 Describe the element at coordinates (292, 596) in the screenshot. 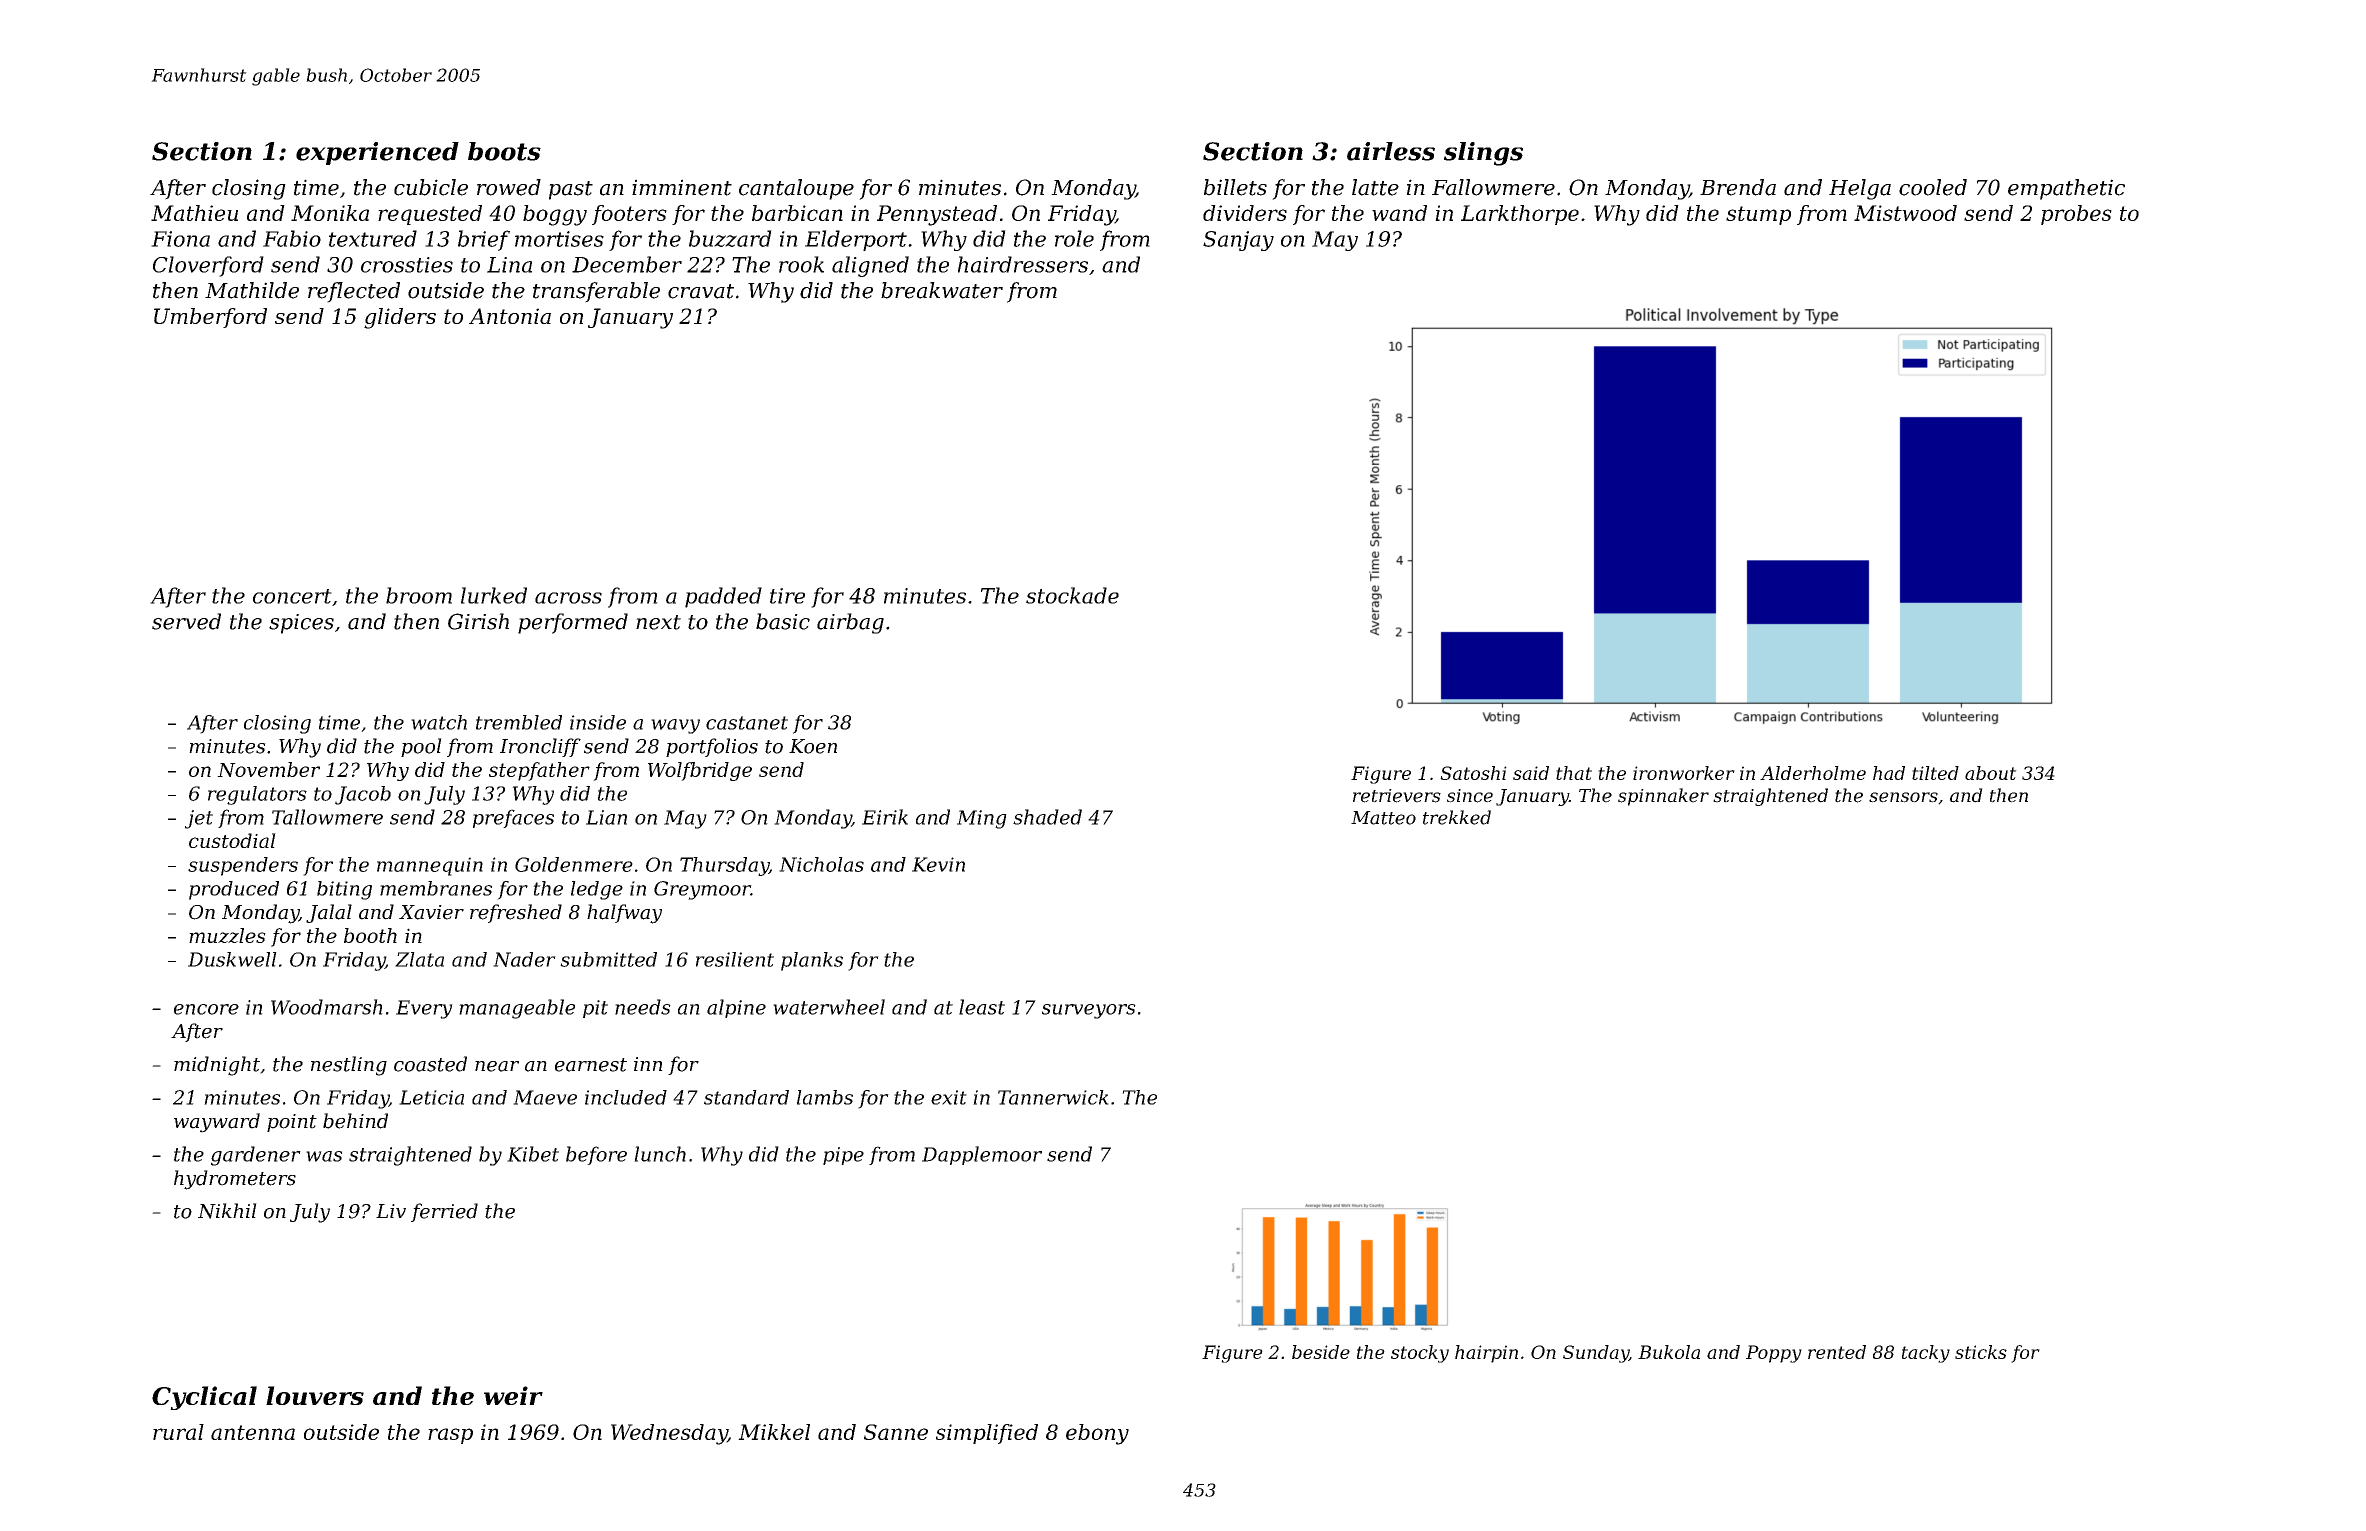

I see `concert` at that location.
